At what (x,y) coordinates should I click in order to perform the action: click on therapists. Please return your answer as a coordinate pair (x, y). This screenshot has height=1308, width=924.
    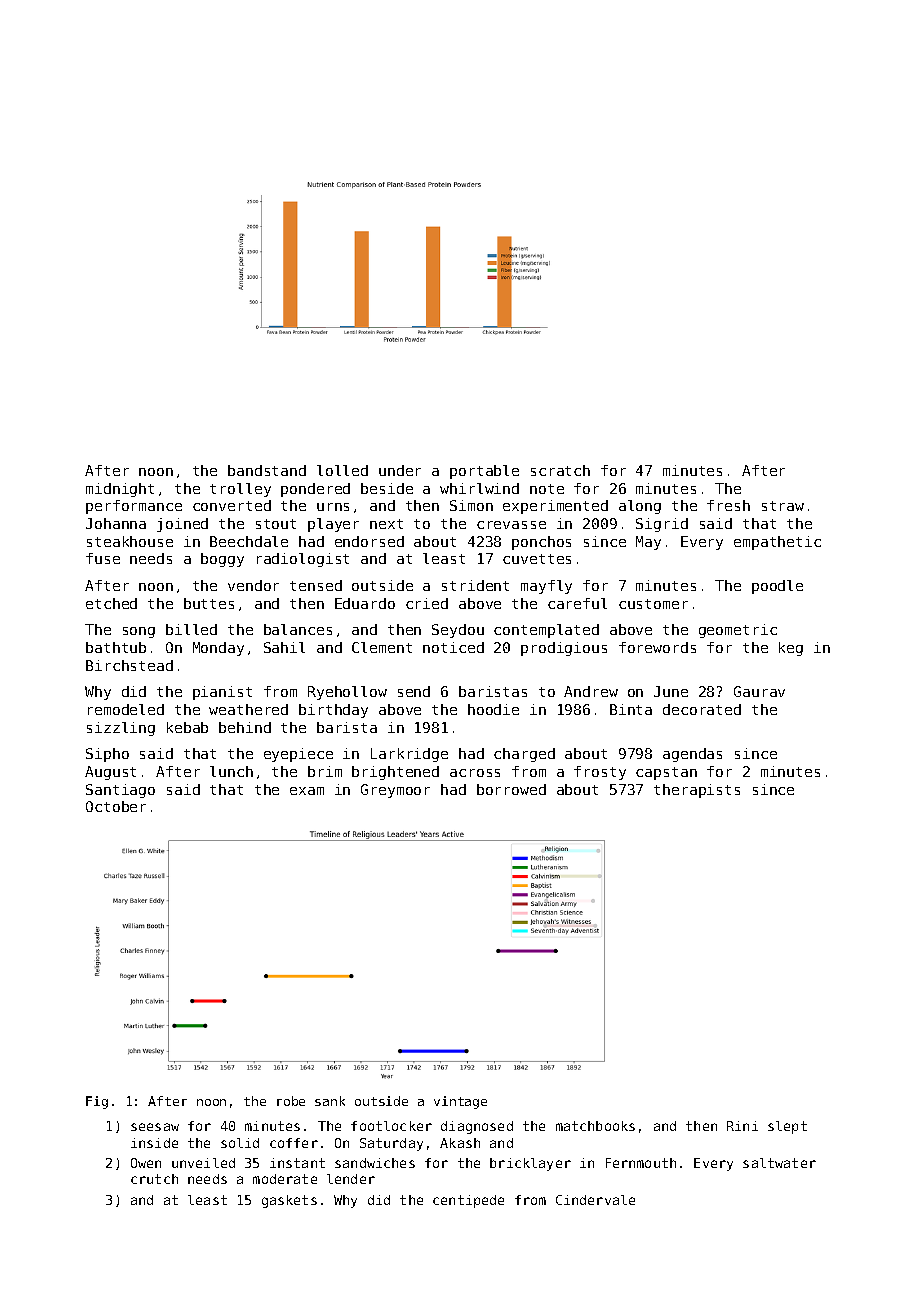
    Looking at the image, I should click on (697, 791).
